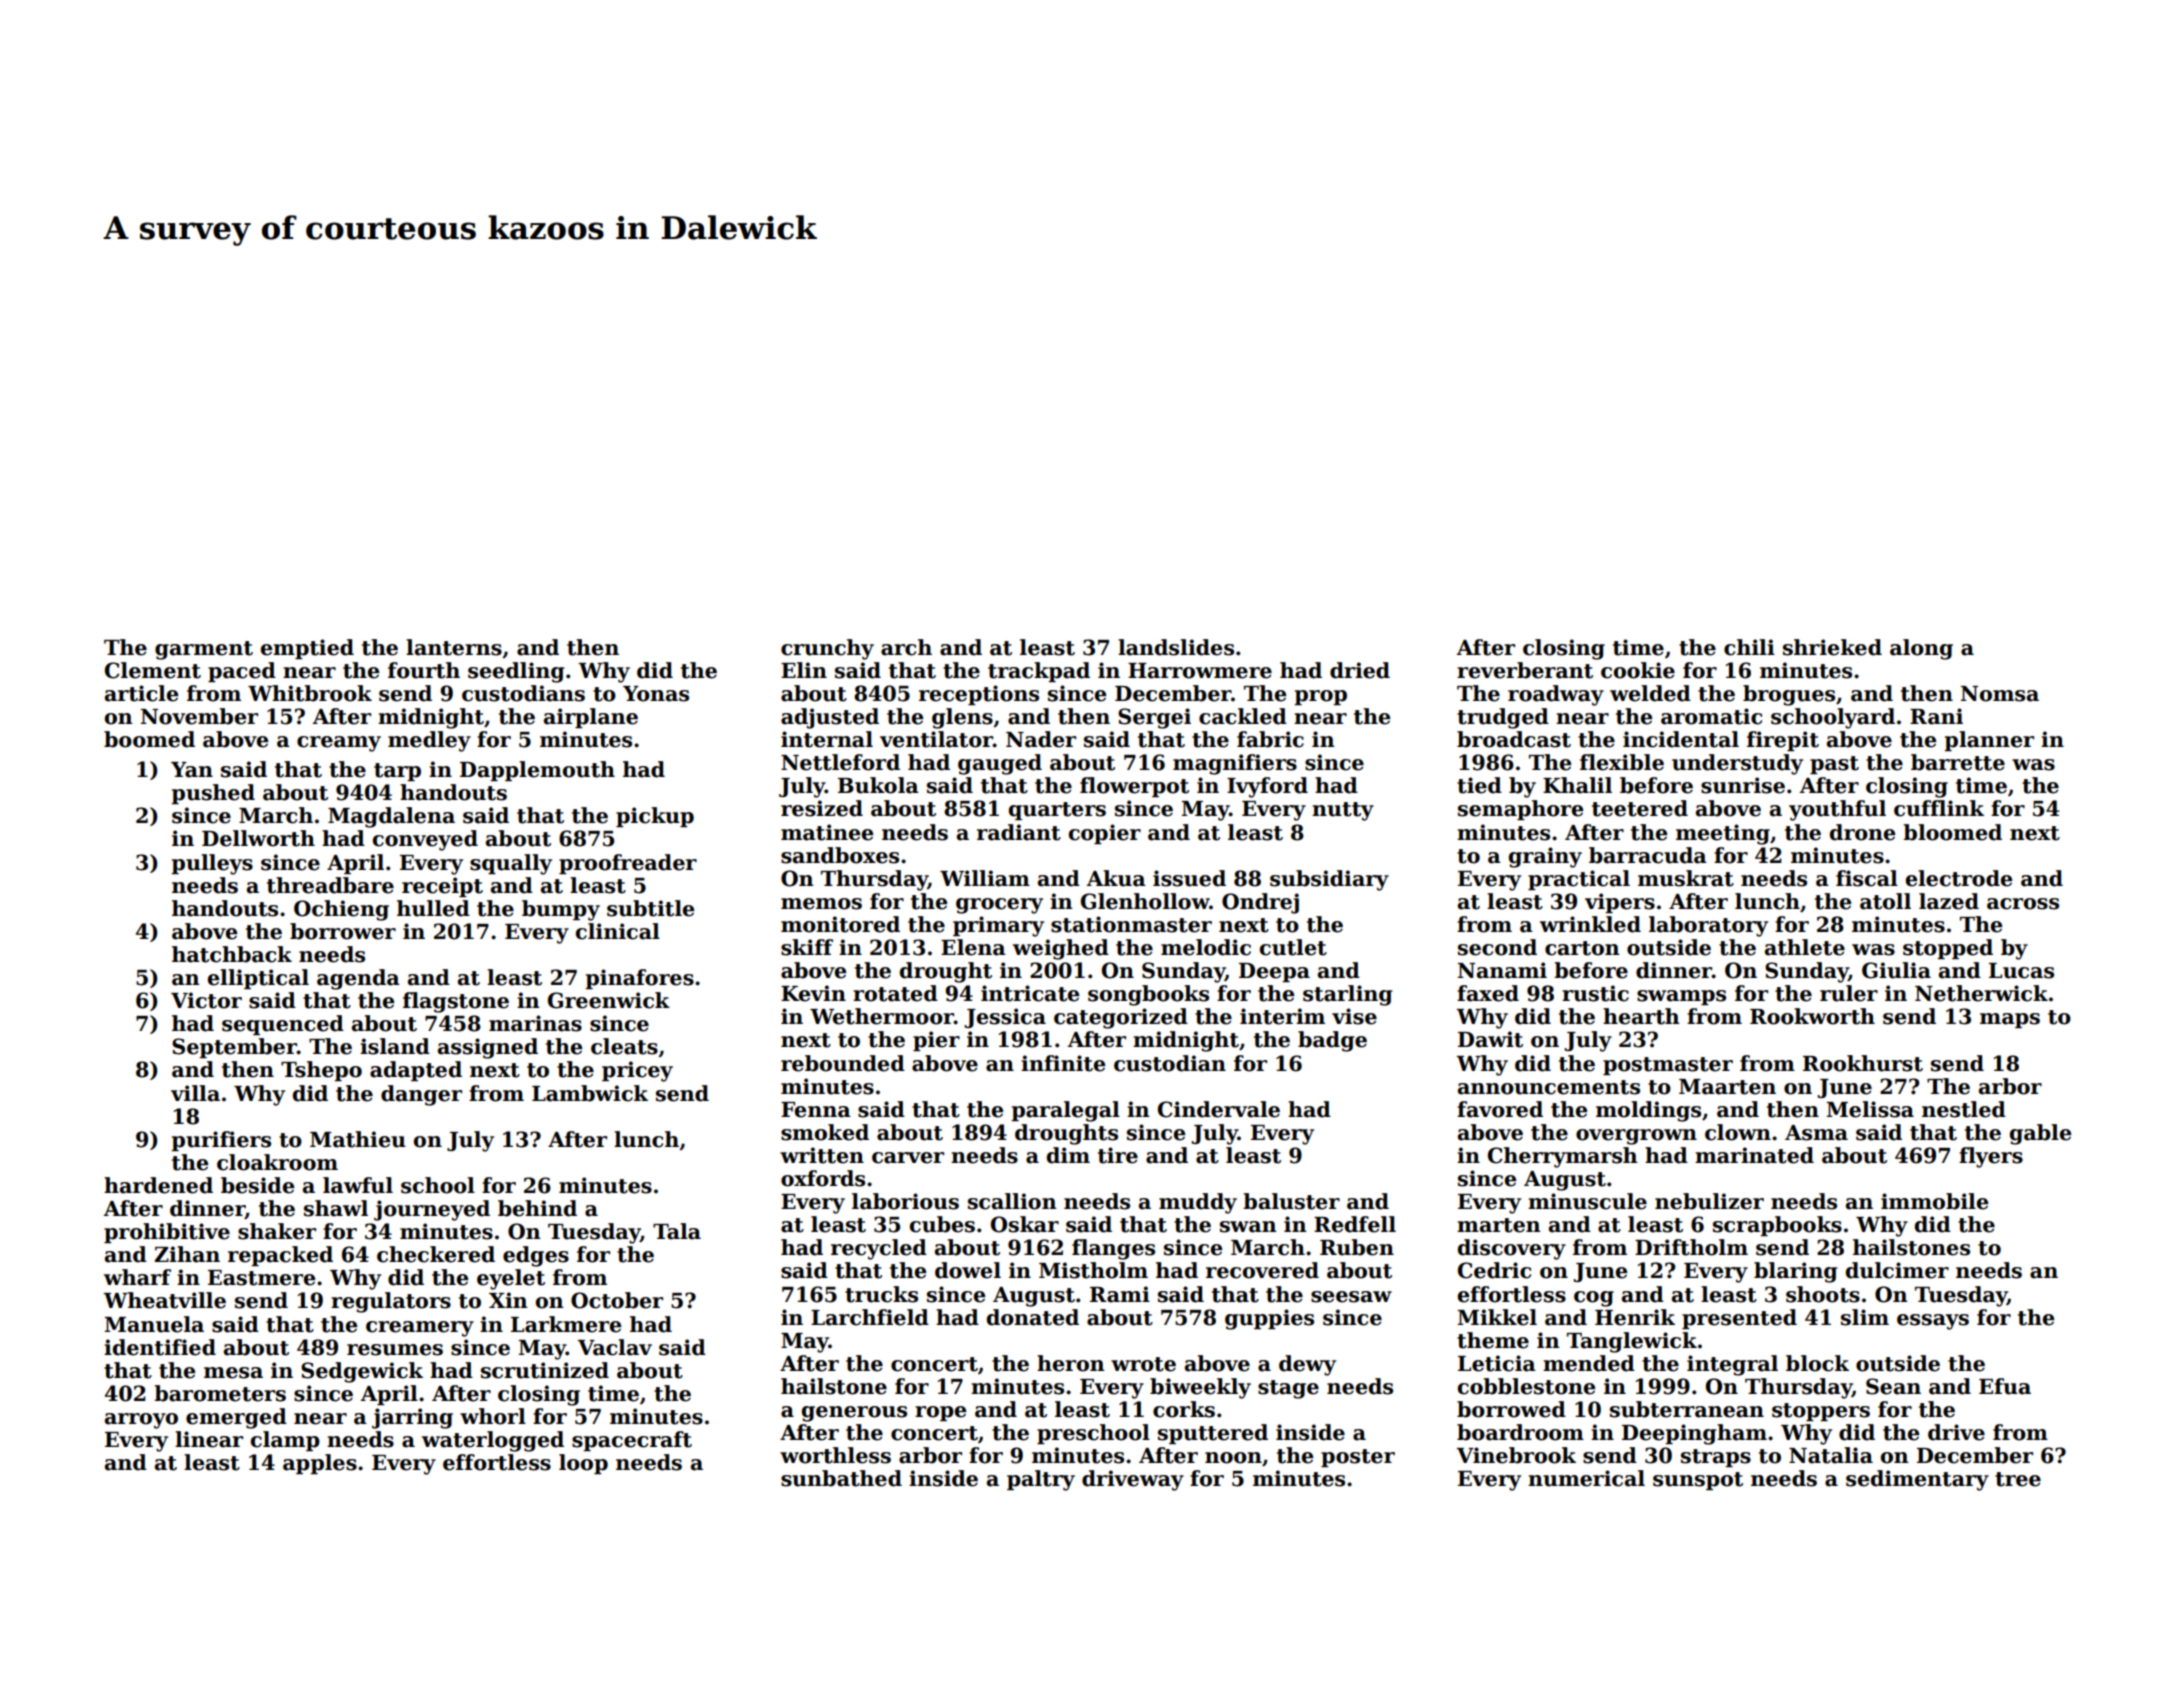 The height and width of the image is (1683, 2178). Describe the element at coordinates (1638, 670) in the image. I see `cookie` at that location.
